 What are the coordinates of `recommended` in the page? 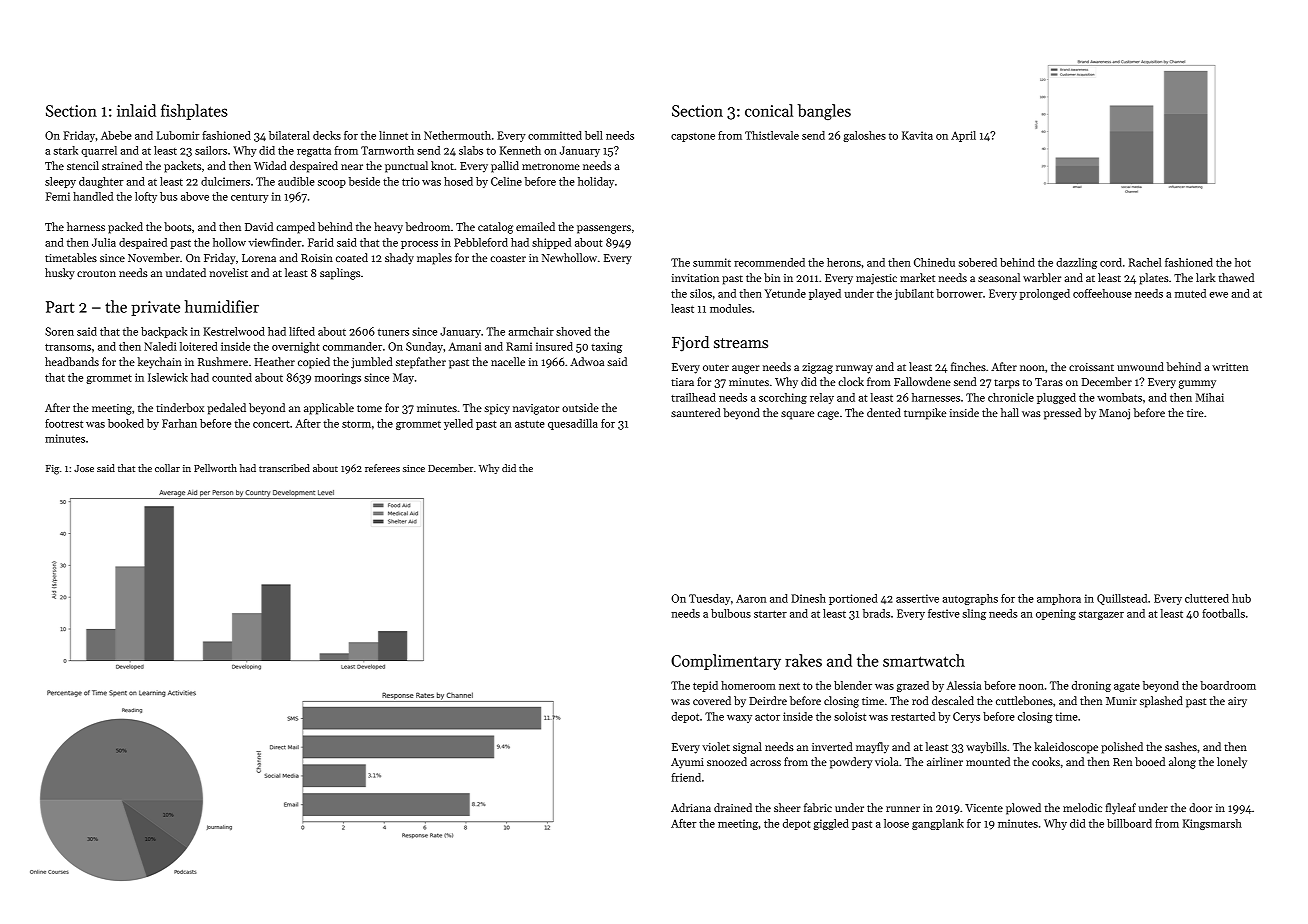 It's located at (769, 262).
